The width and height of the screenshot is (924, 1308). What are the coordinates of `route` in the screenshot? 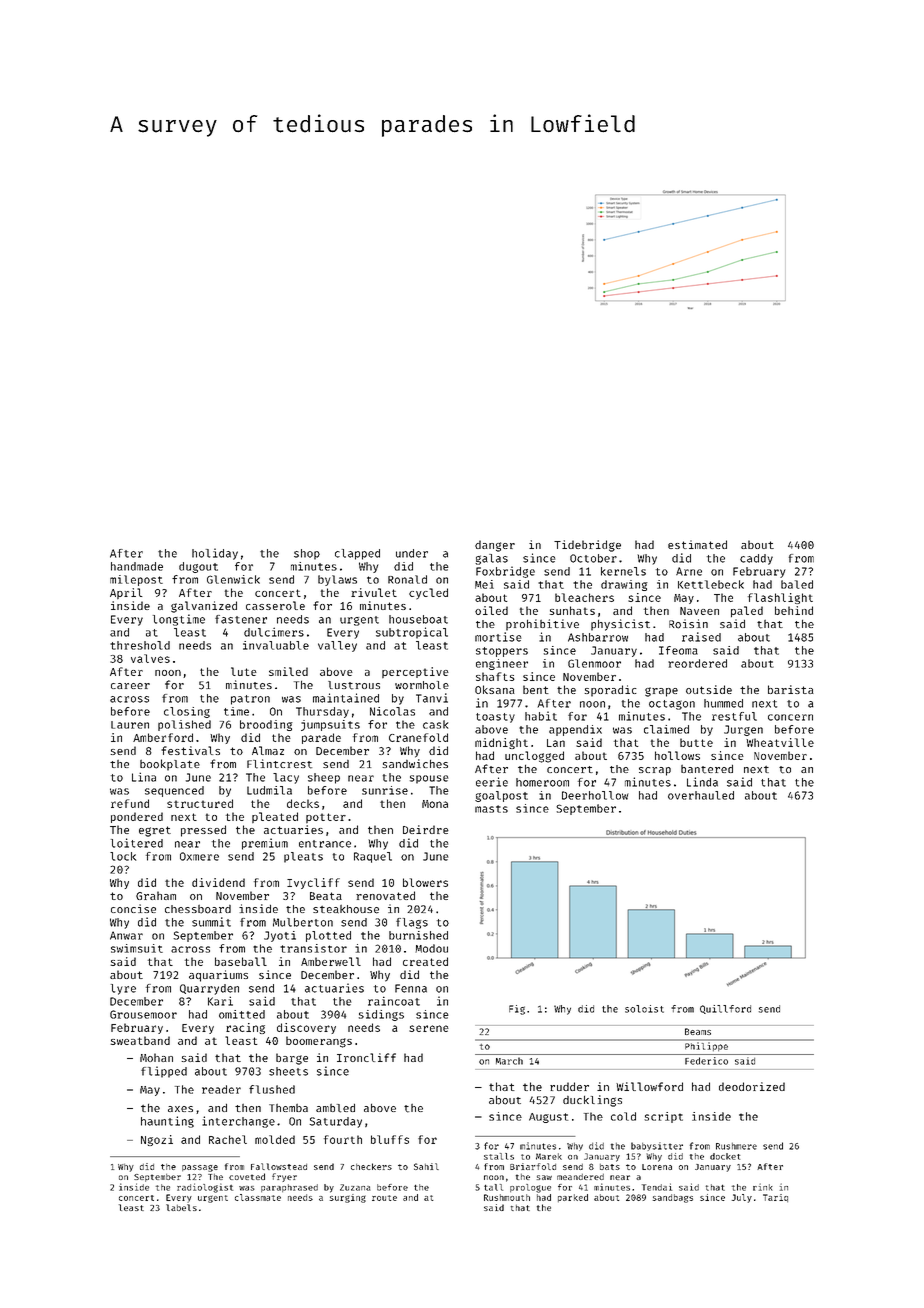 It's located at (384, 1198).
